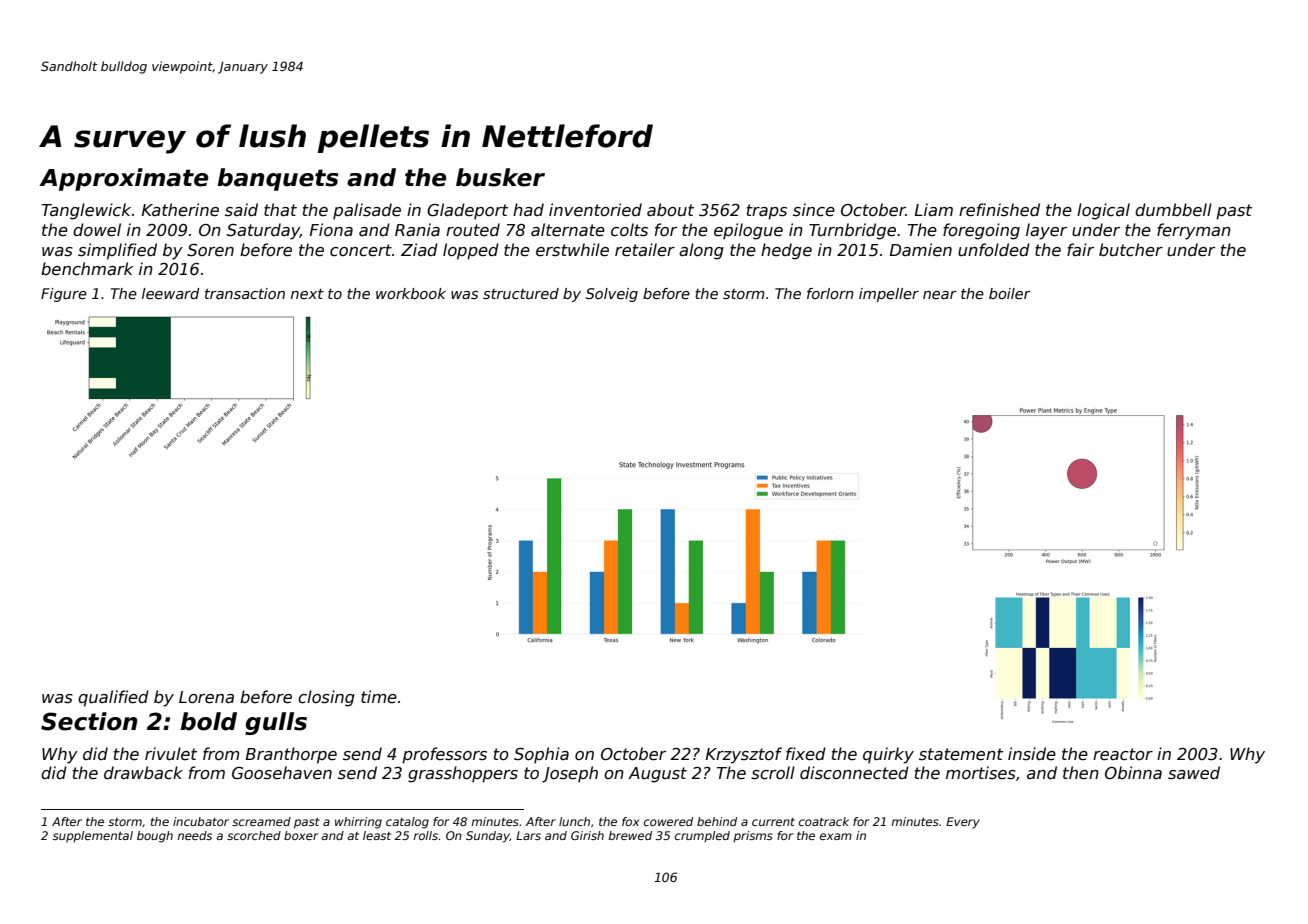 The width and height of the image is (1308, 924). Describe the element at coordinates (171, 293) in the image. I see `leeward` at that location.
